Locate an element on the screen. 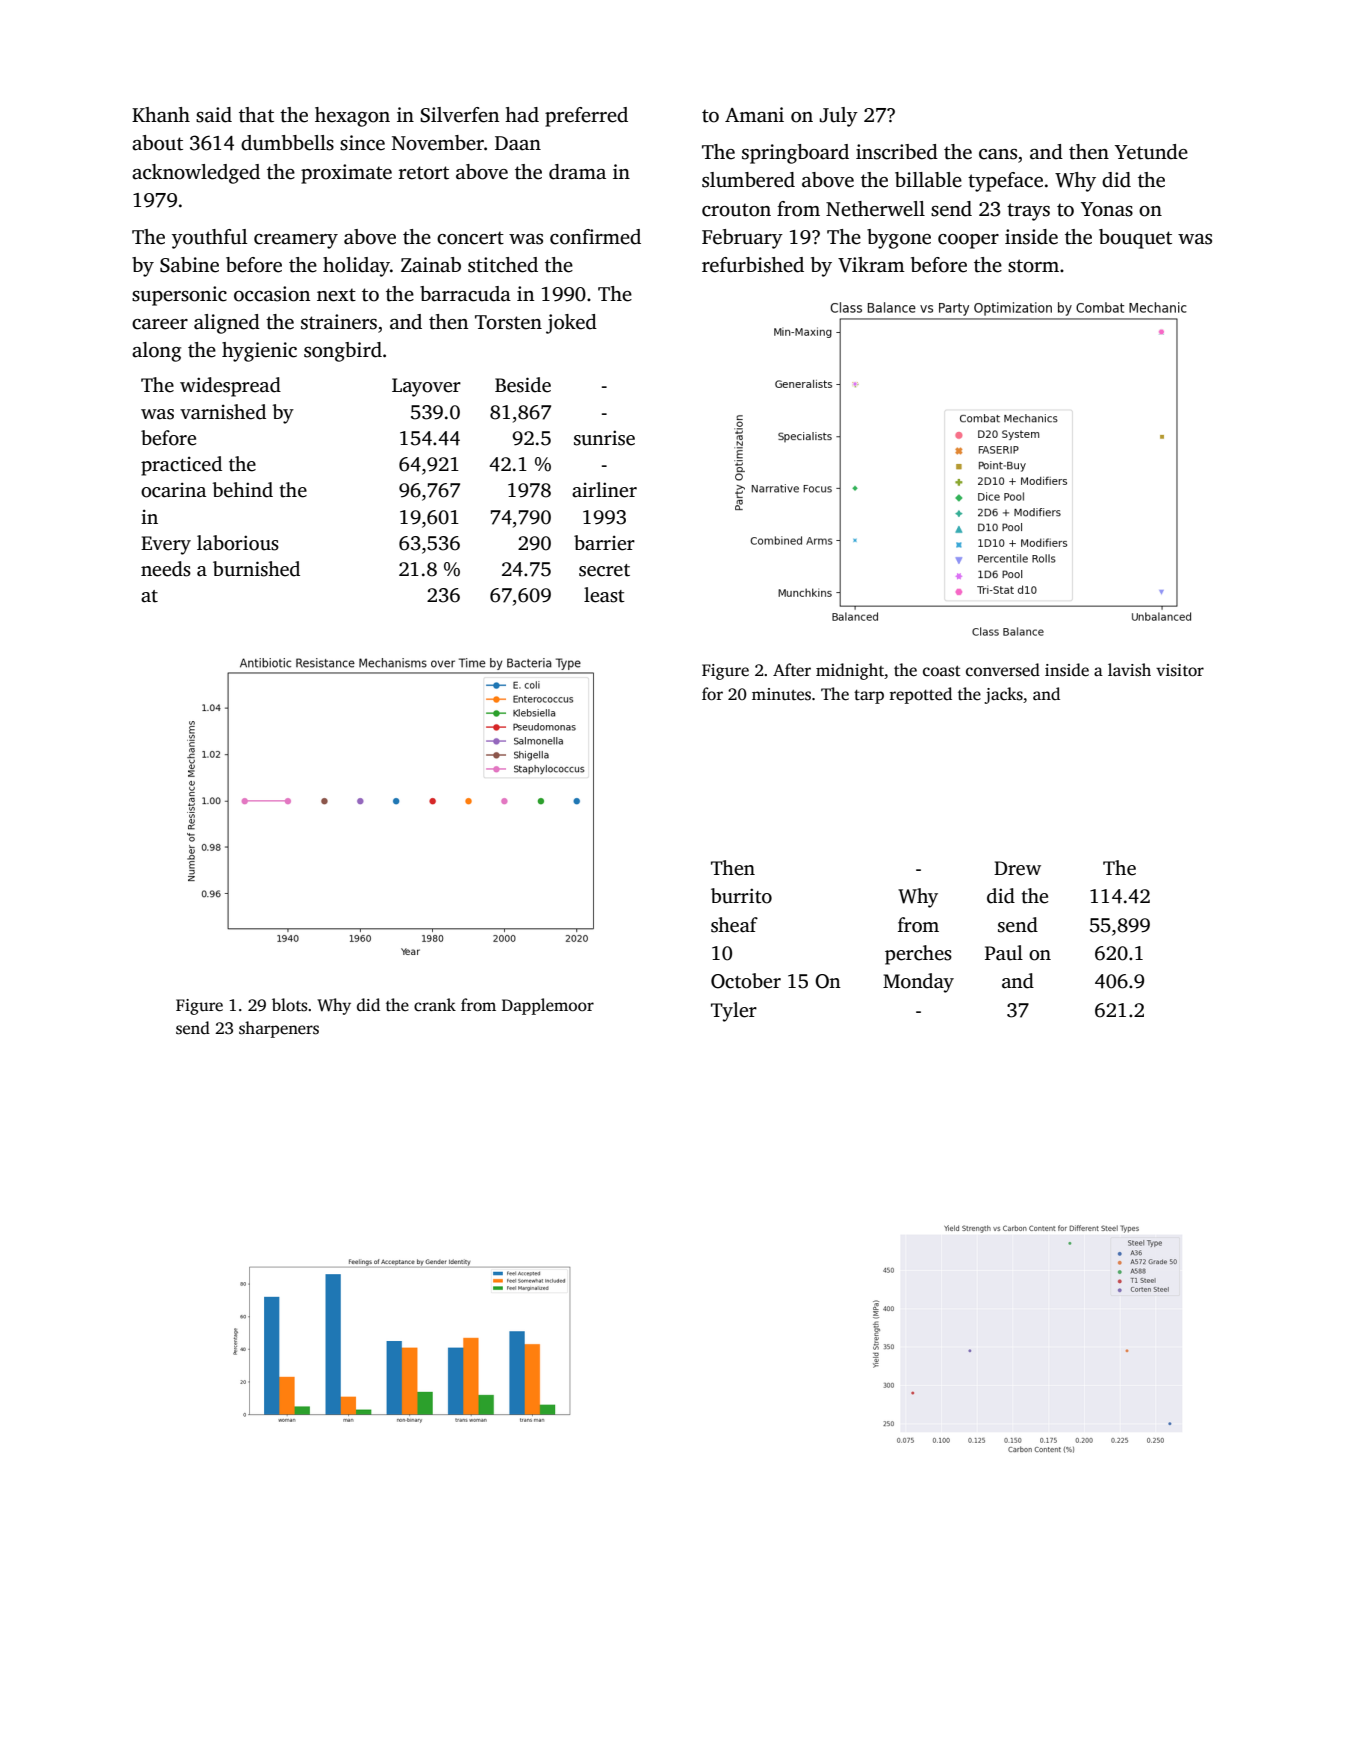 This screenshot has height=1747, width=1350. burrito is located at coordinates (741, 896).
